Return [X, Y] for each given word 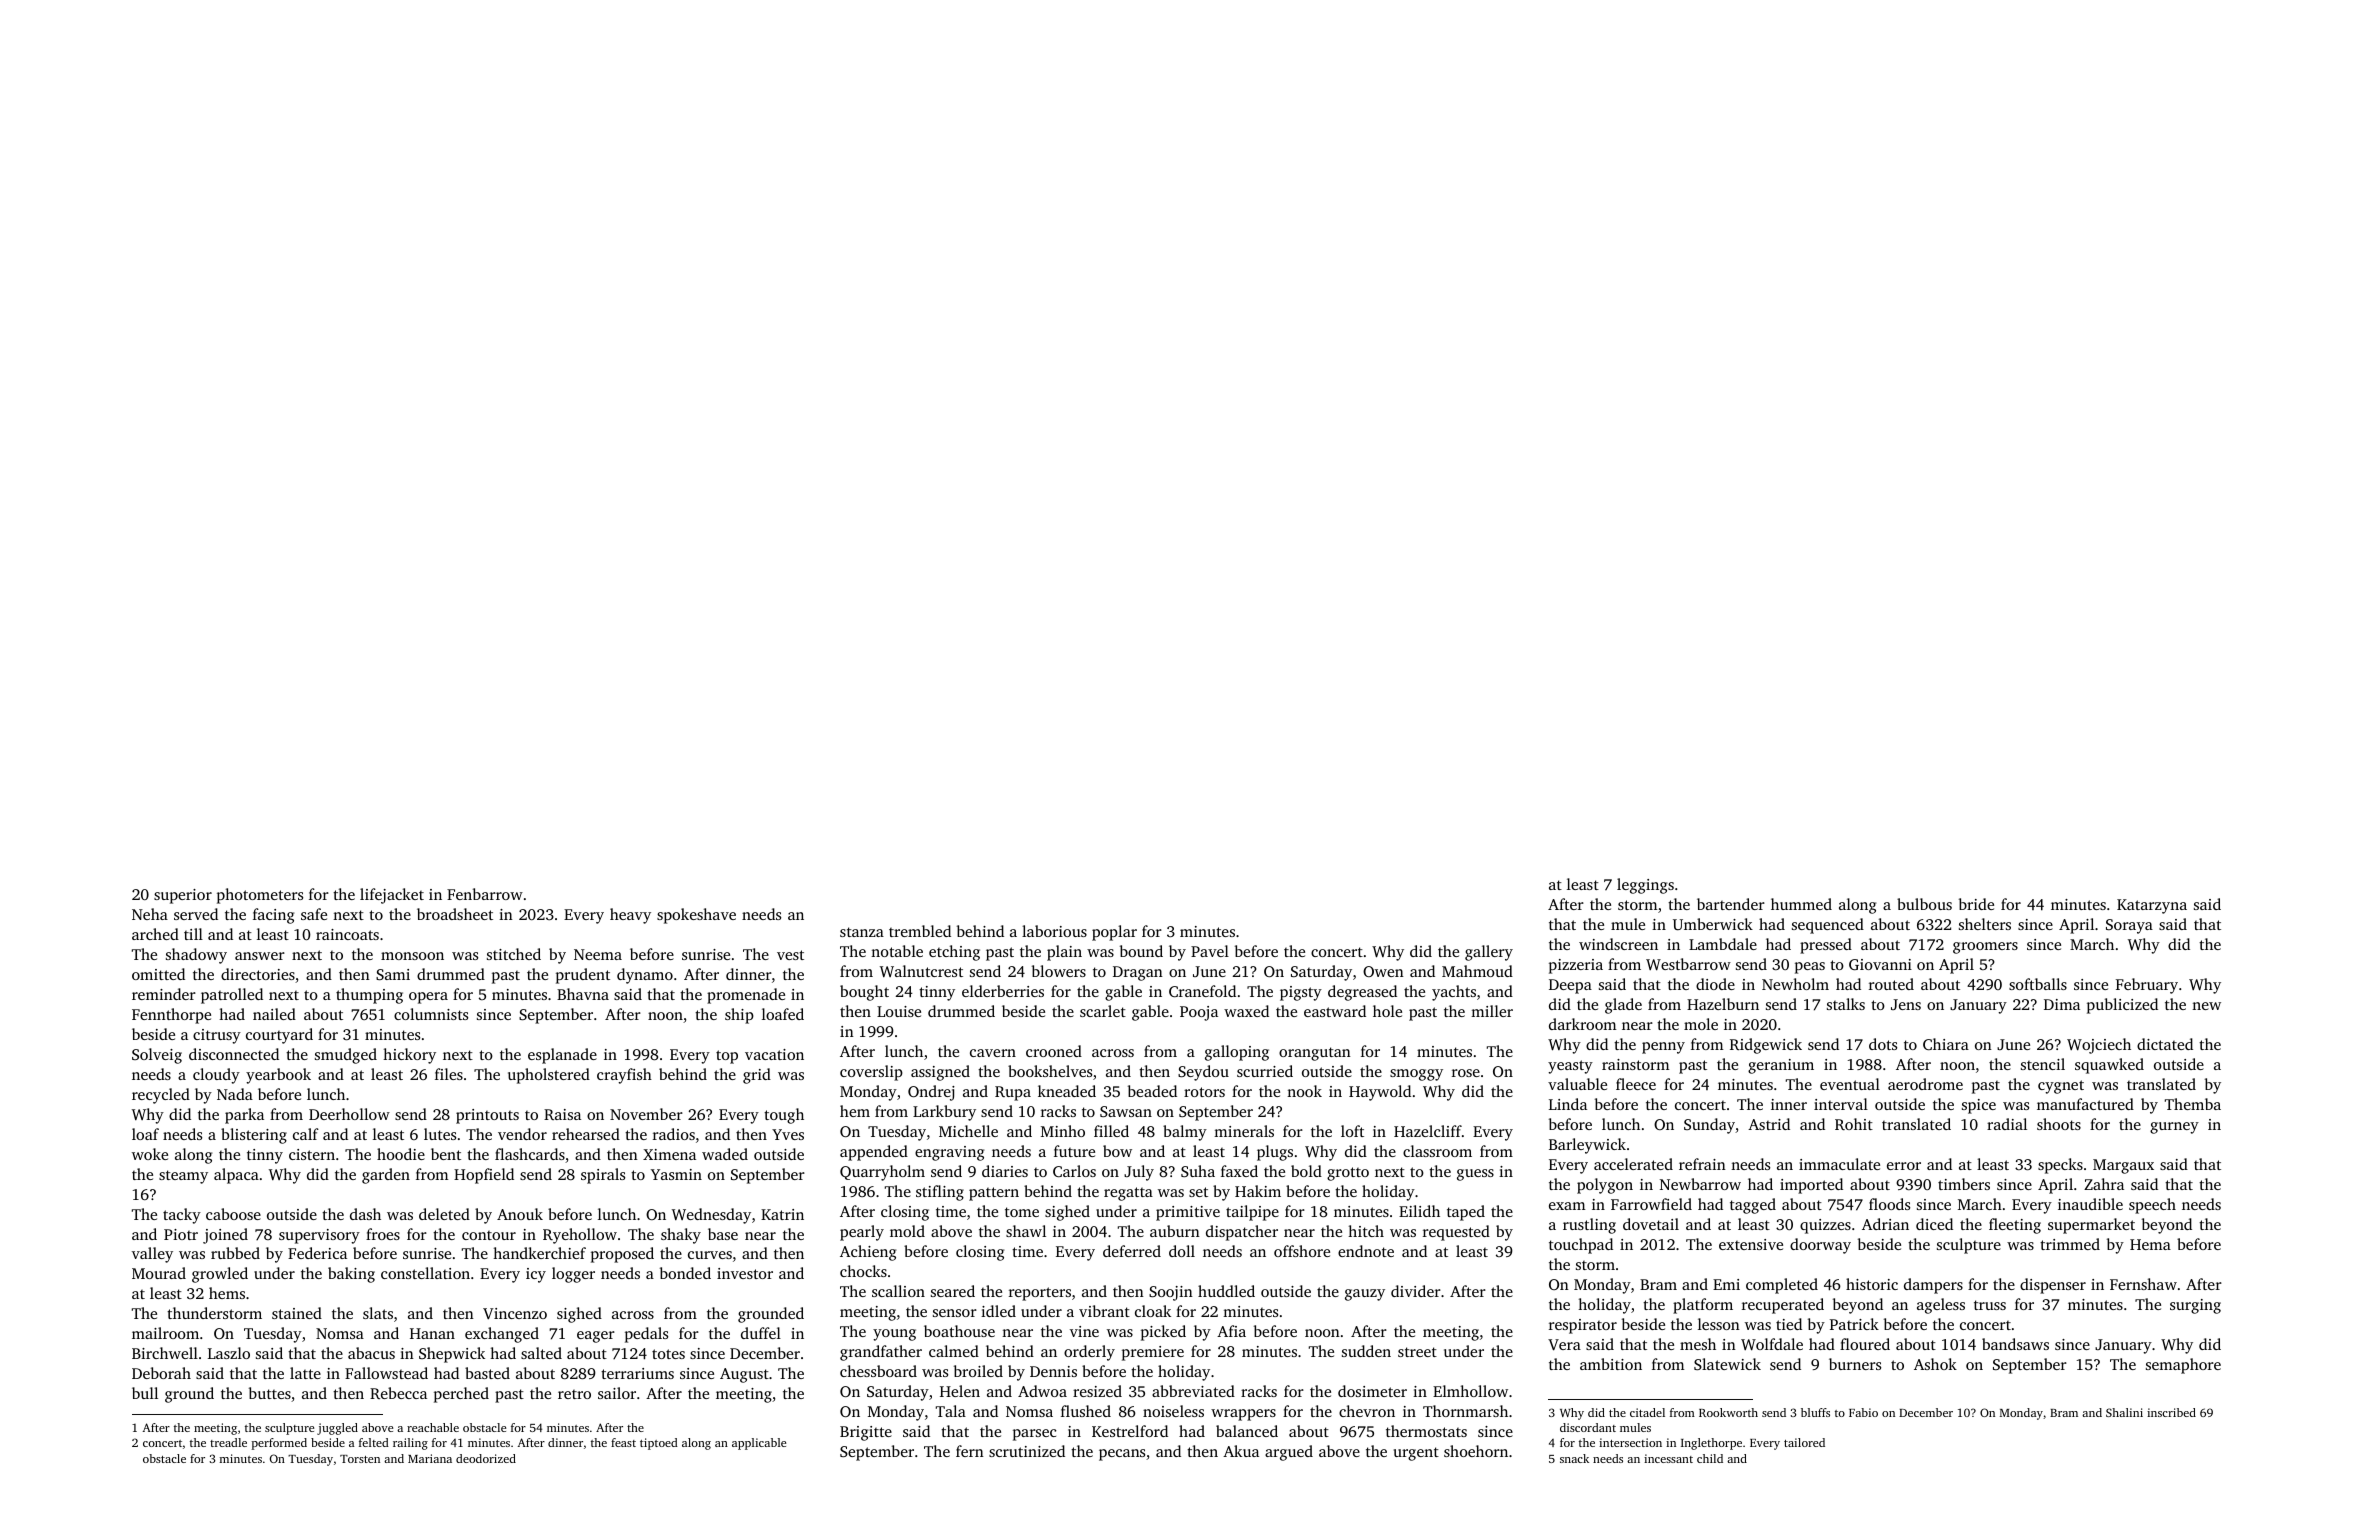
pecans [1122, 1455]
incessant [1668, 1458]
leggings [1645, 886]
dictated [2165, 1044]
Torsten [360, 1459]
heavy [630, 916]
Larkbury [944, 1113]
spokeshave [696, 916]
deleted [444, 1214]
